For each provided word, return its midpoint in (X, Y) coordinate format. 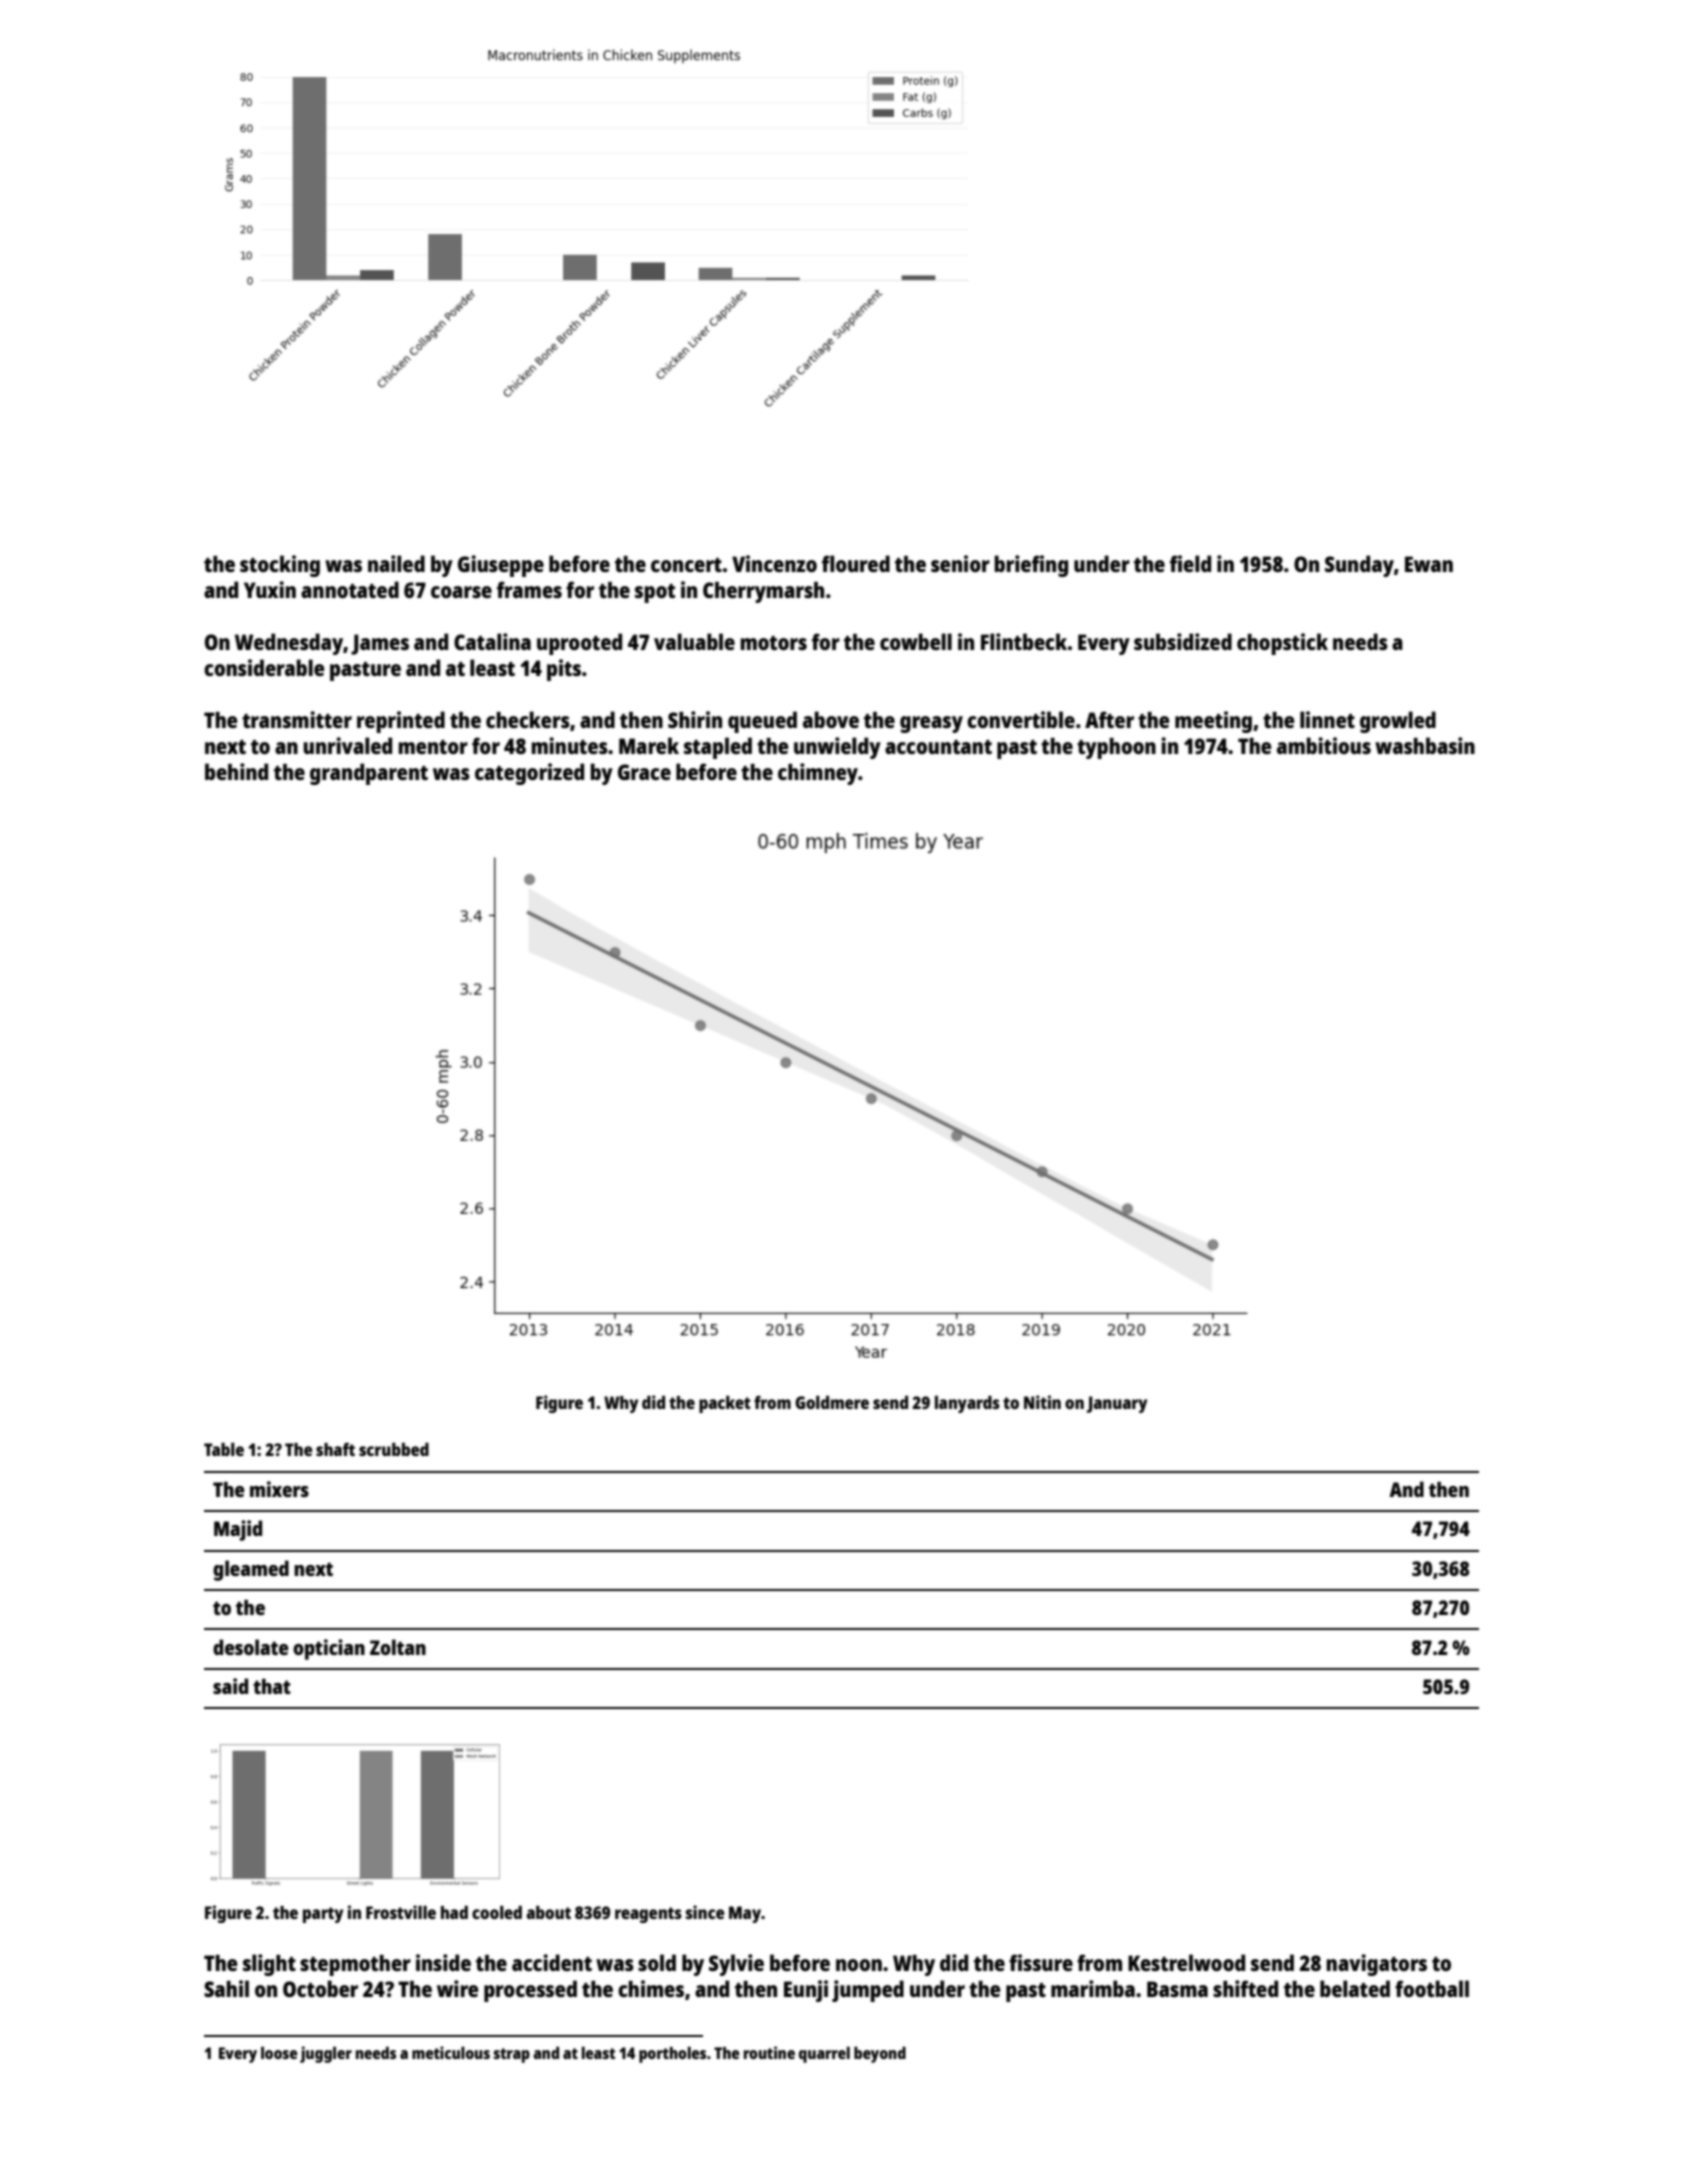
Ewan (1429, 564)
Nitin (1042, 1402)
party (323, 1915)
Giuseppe (501, 566)
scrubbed (394, 1449)
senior (960, 563)
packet (725, 1404)
